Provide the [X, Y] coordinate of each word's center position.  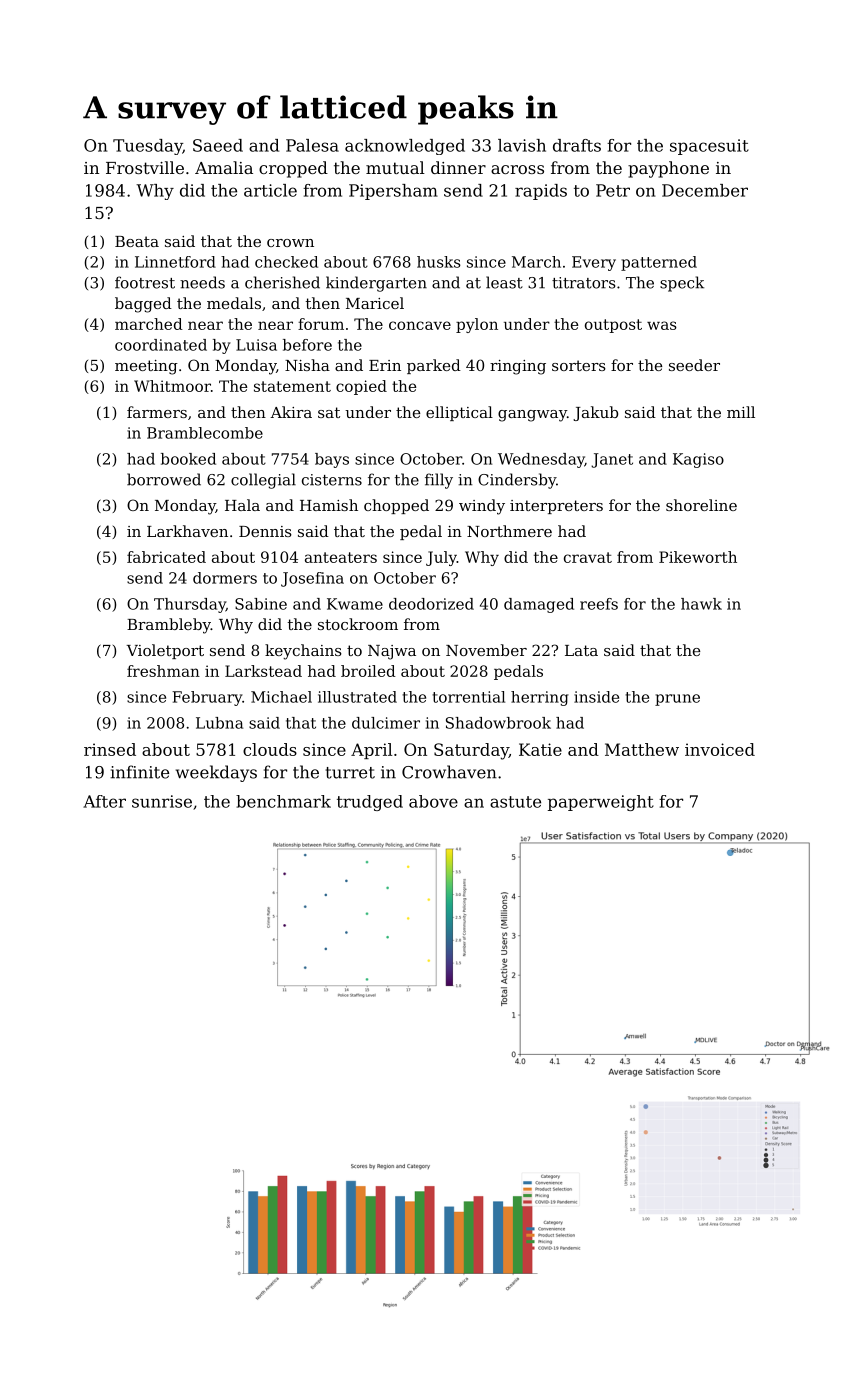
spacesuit [709, 147]
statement [292, 386]
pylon [477, 325]
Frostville [145, 167]
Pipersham [393, 192]
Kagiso [698, 460]
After [104, 801]
